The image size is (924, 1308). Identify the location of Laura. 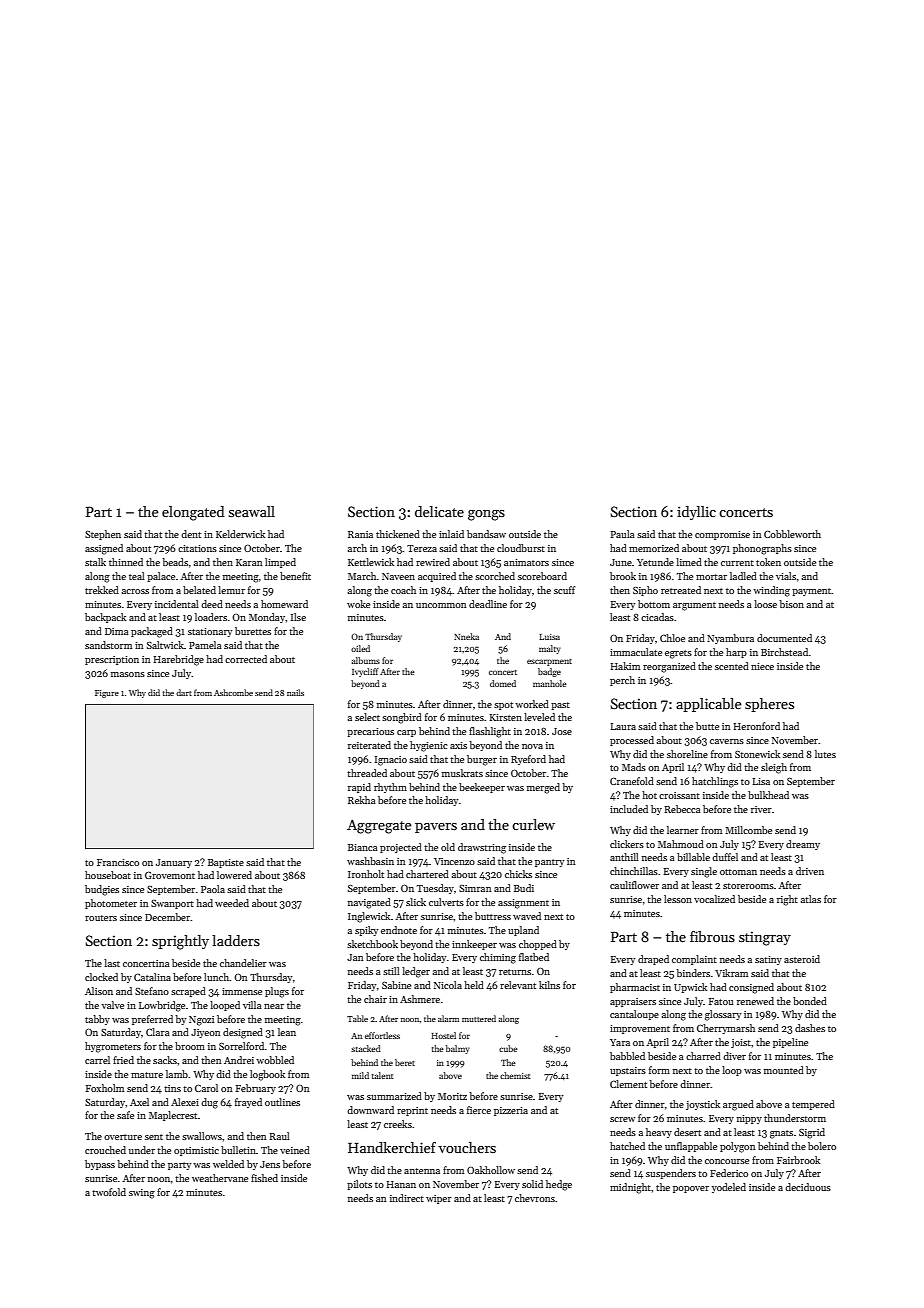
(623, 726).
